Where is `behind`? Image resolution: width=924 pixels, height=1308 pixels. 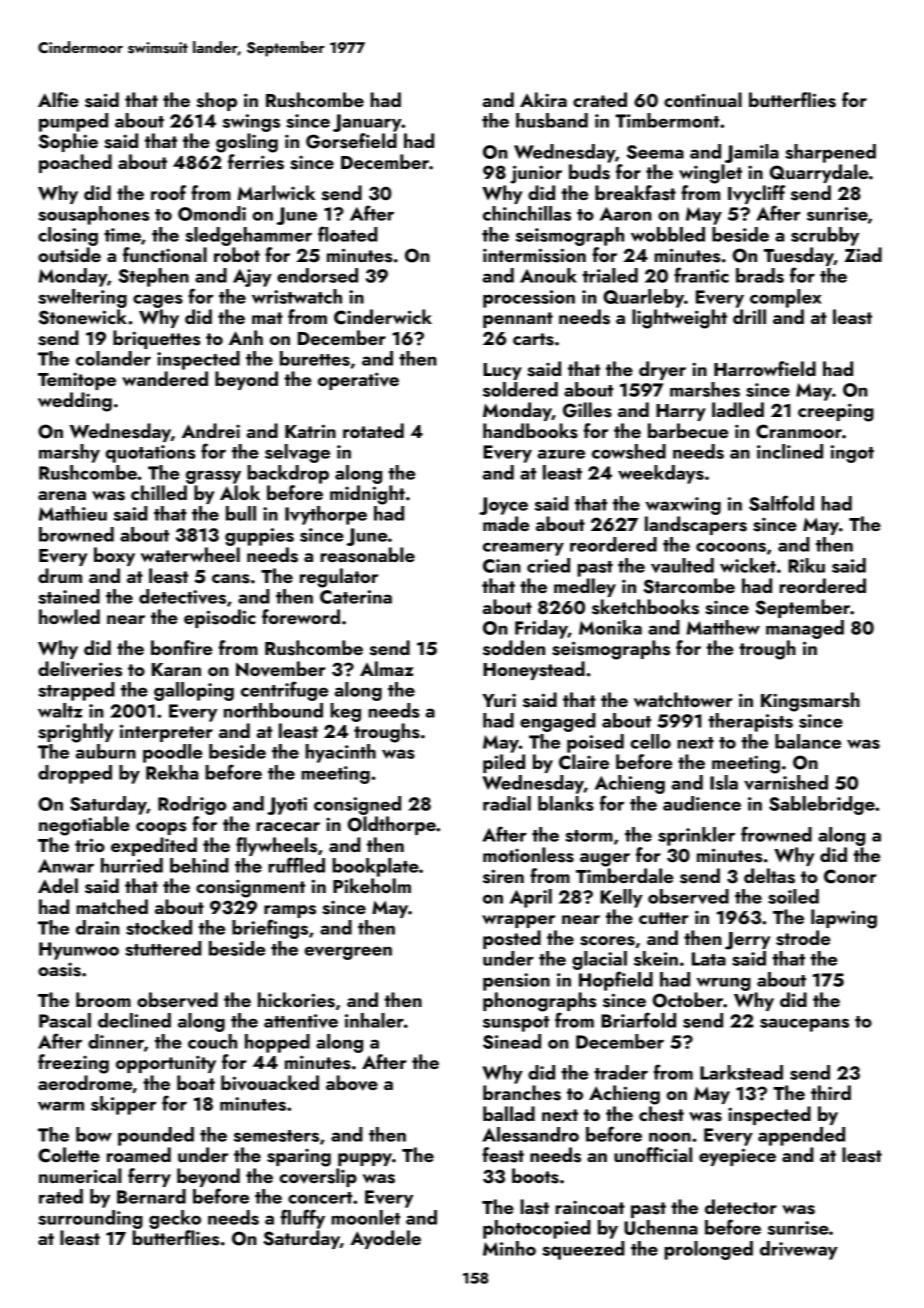 behind is located at coordinates (199, 865).
